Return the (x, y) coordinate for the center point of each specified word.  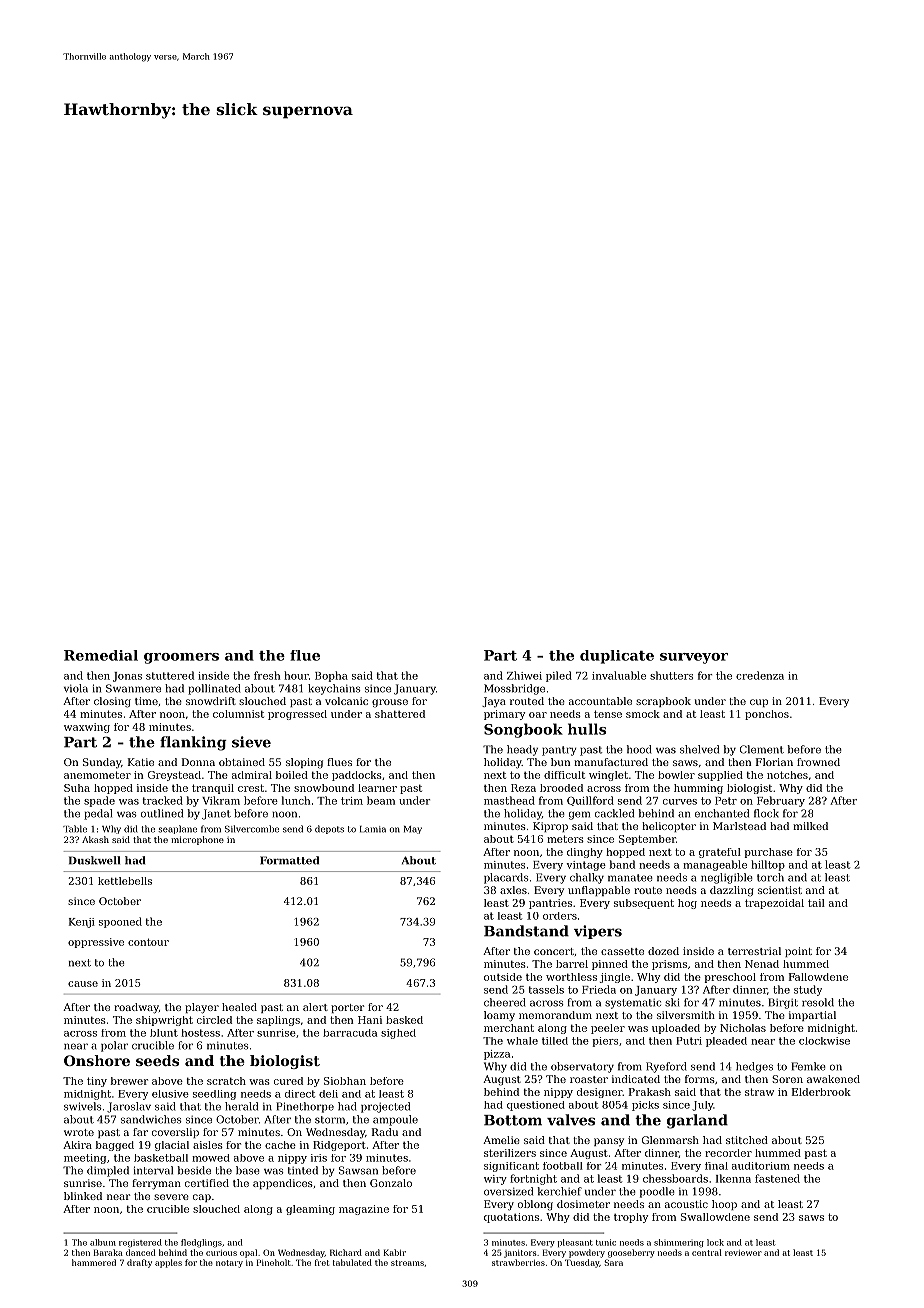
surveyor (694, 658)
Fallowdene (818, 977)
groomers (181, 658)
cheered (505, 1002)
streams (407, 1263)
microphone (197, 840)
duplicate (617, 657)
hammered (94, 1262)
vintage (586, 866)
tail (816, 903)
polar (114, 1046)
